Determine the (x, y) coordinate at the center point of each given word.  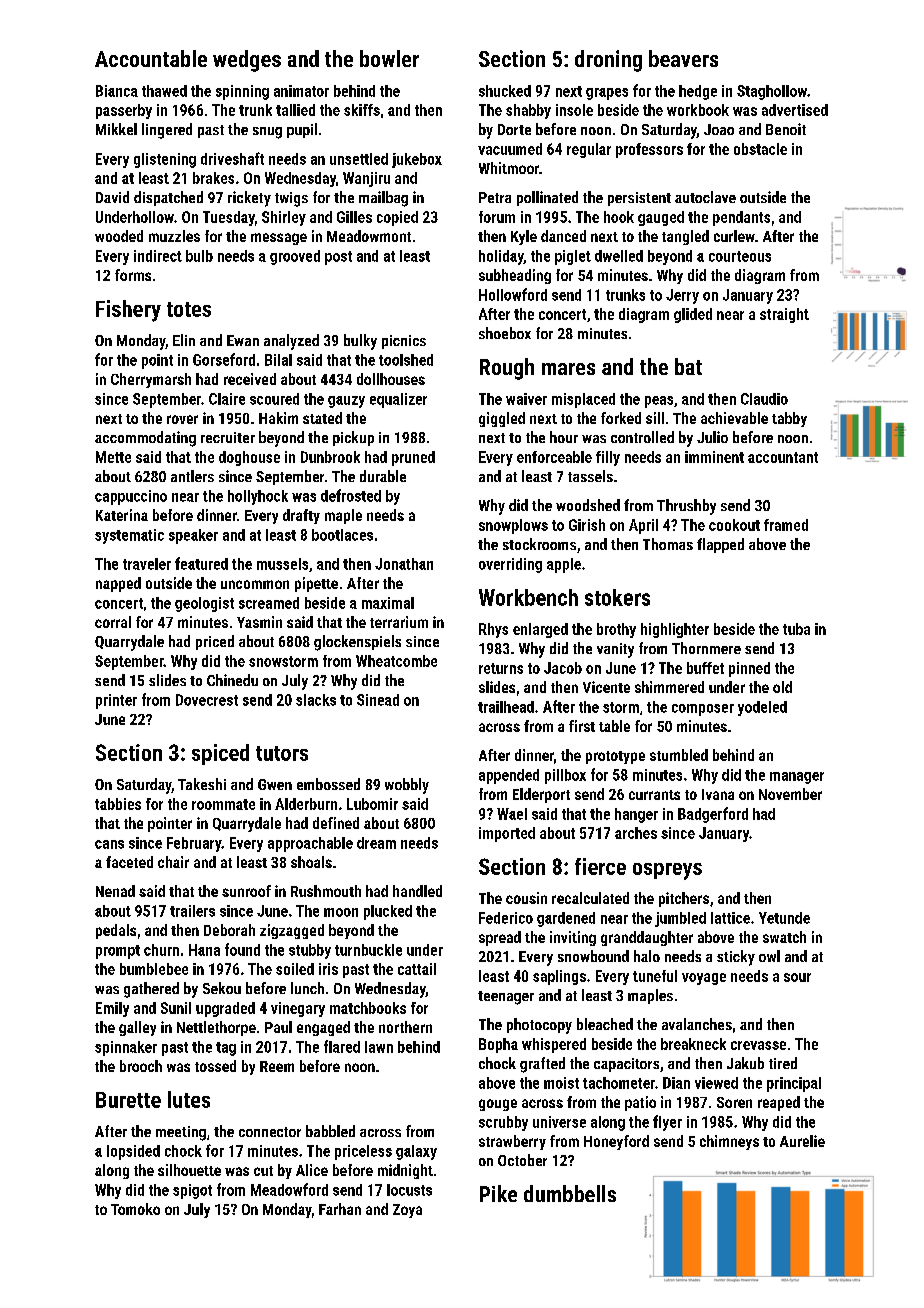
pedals (116, 931)
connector (270, 1132)
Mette (113, 457)
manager (797, 778)
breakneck (693, 1044)
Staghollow (772, 92)
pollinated (547, 198)
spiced (220, 754)
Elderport (541, 795)
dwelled (619, 256)
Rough (507, 369)
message (279, 239)
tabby (789, 419)
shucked (505, 91)
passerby (124, 111)
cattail (417, 969)
